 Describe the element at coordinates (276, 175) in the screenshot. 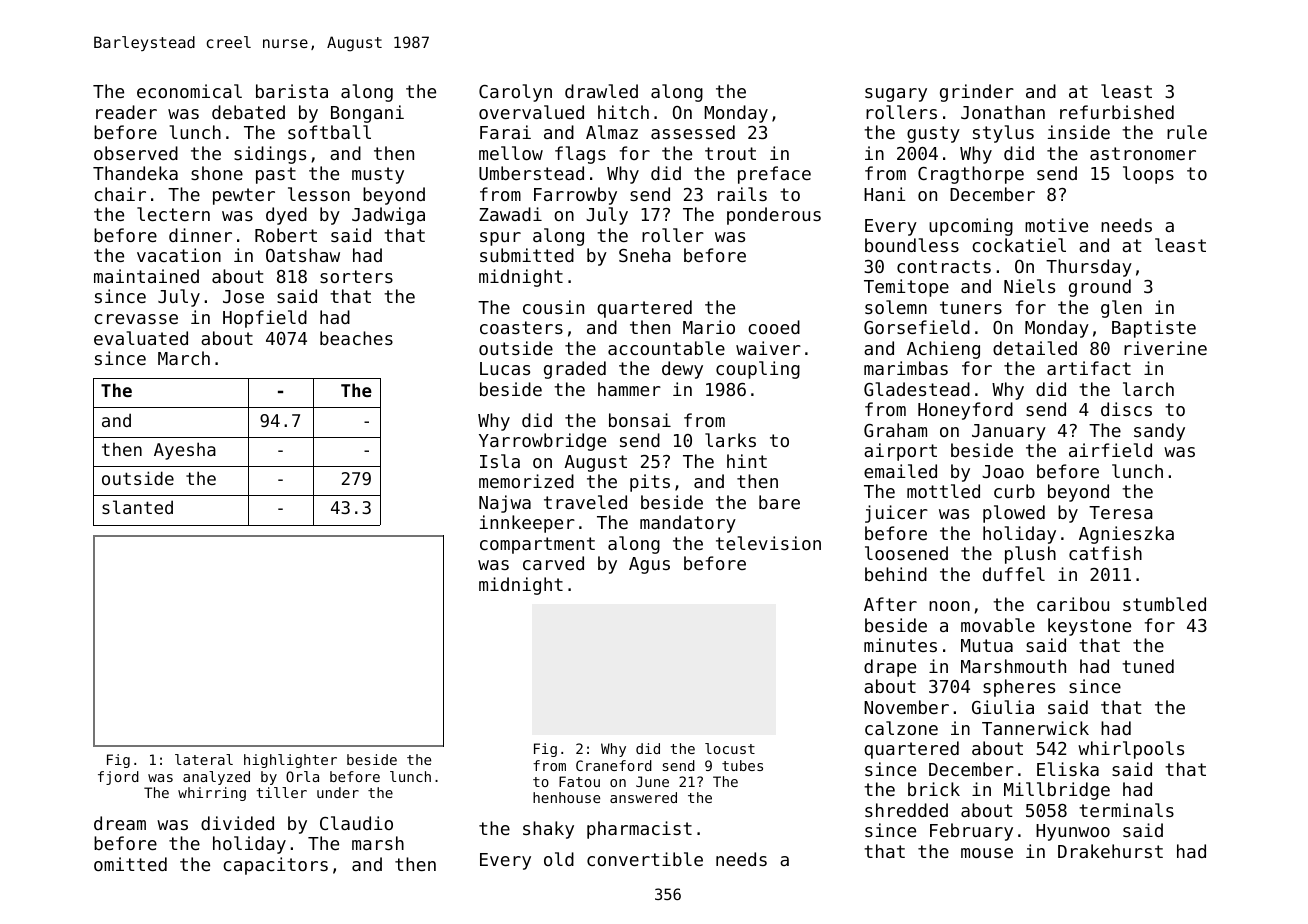

I see `past` at that location.
